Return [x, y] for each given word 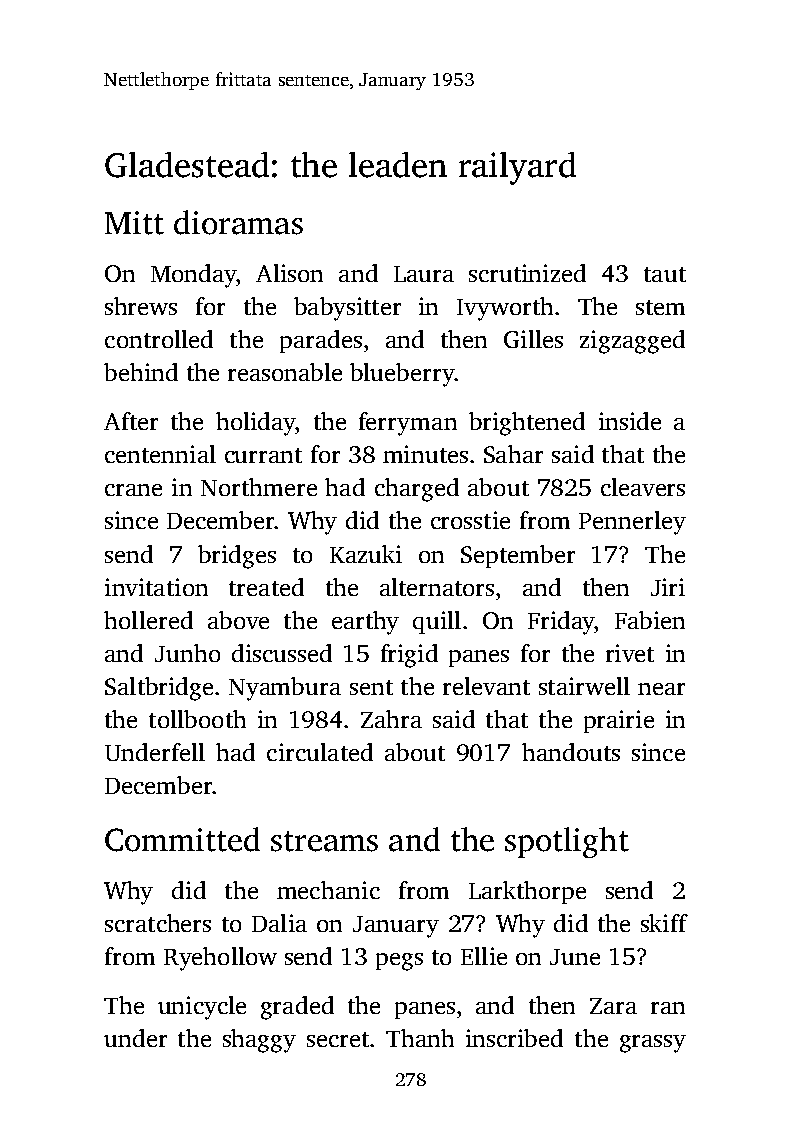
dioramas [238, 222]
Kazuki [366, 554]
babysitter [347, 309]
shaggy [259, 1041]
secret [338, 1039]
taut [665, 274]
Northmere [259, 487]
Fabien [650, 620]
